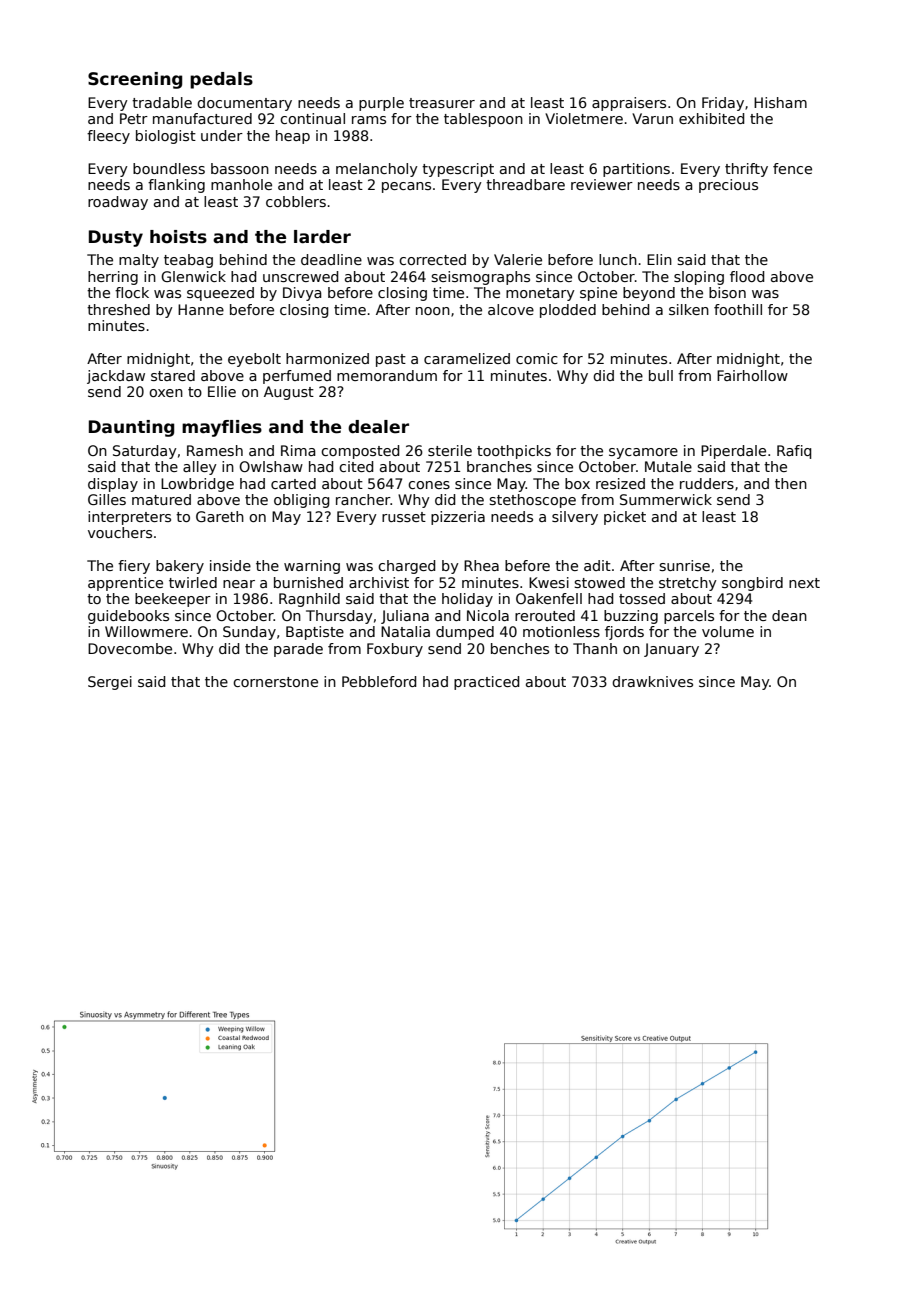  I want to click on fjords, so click(624, 633).
